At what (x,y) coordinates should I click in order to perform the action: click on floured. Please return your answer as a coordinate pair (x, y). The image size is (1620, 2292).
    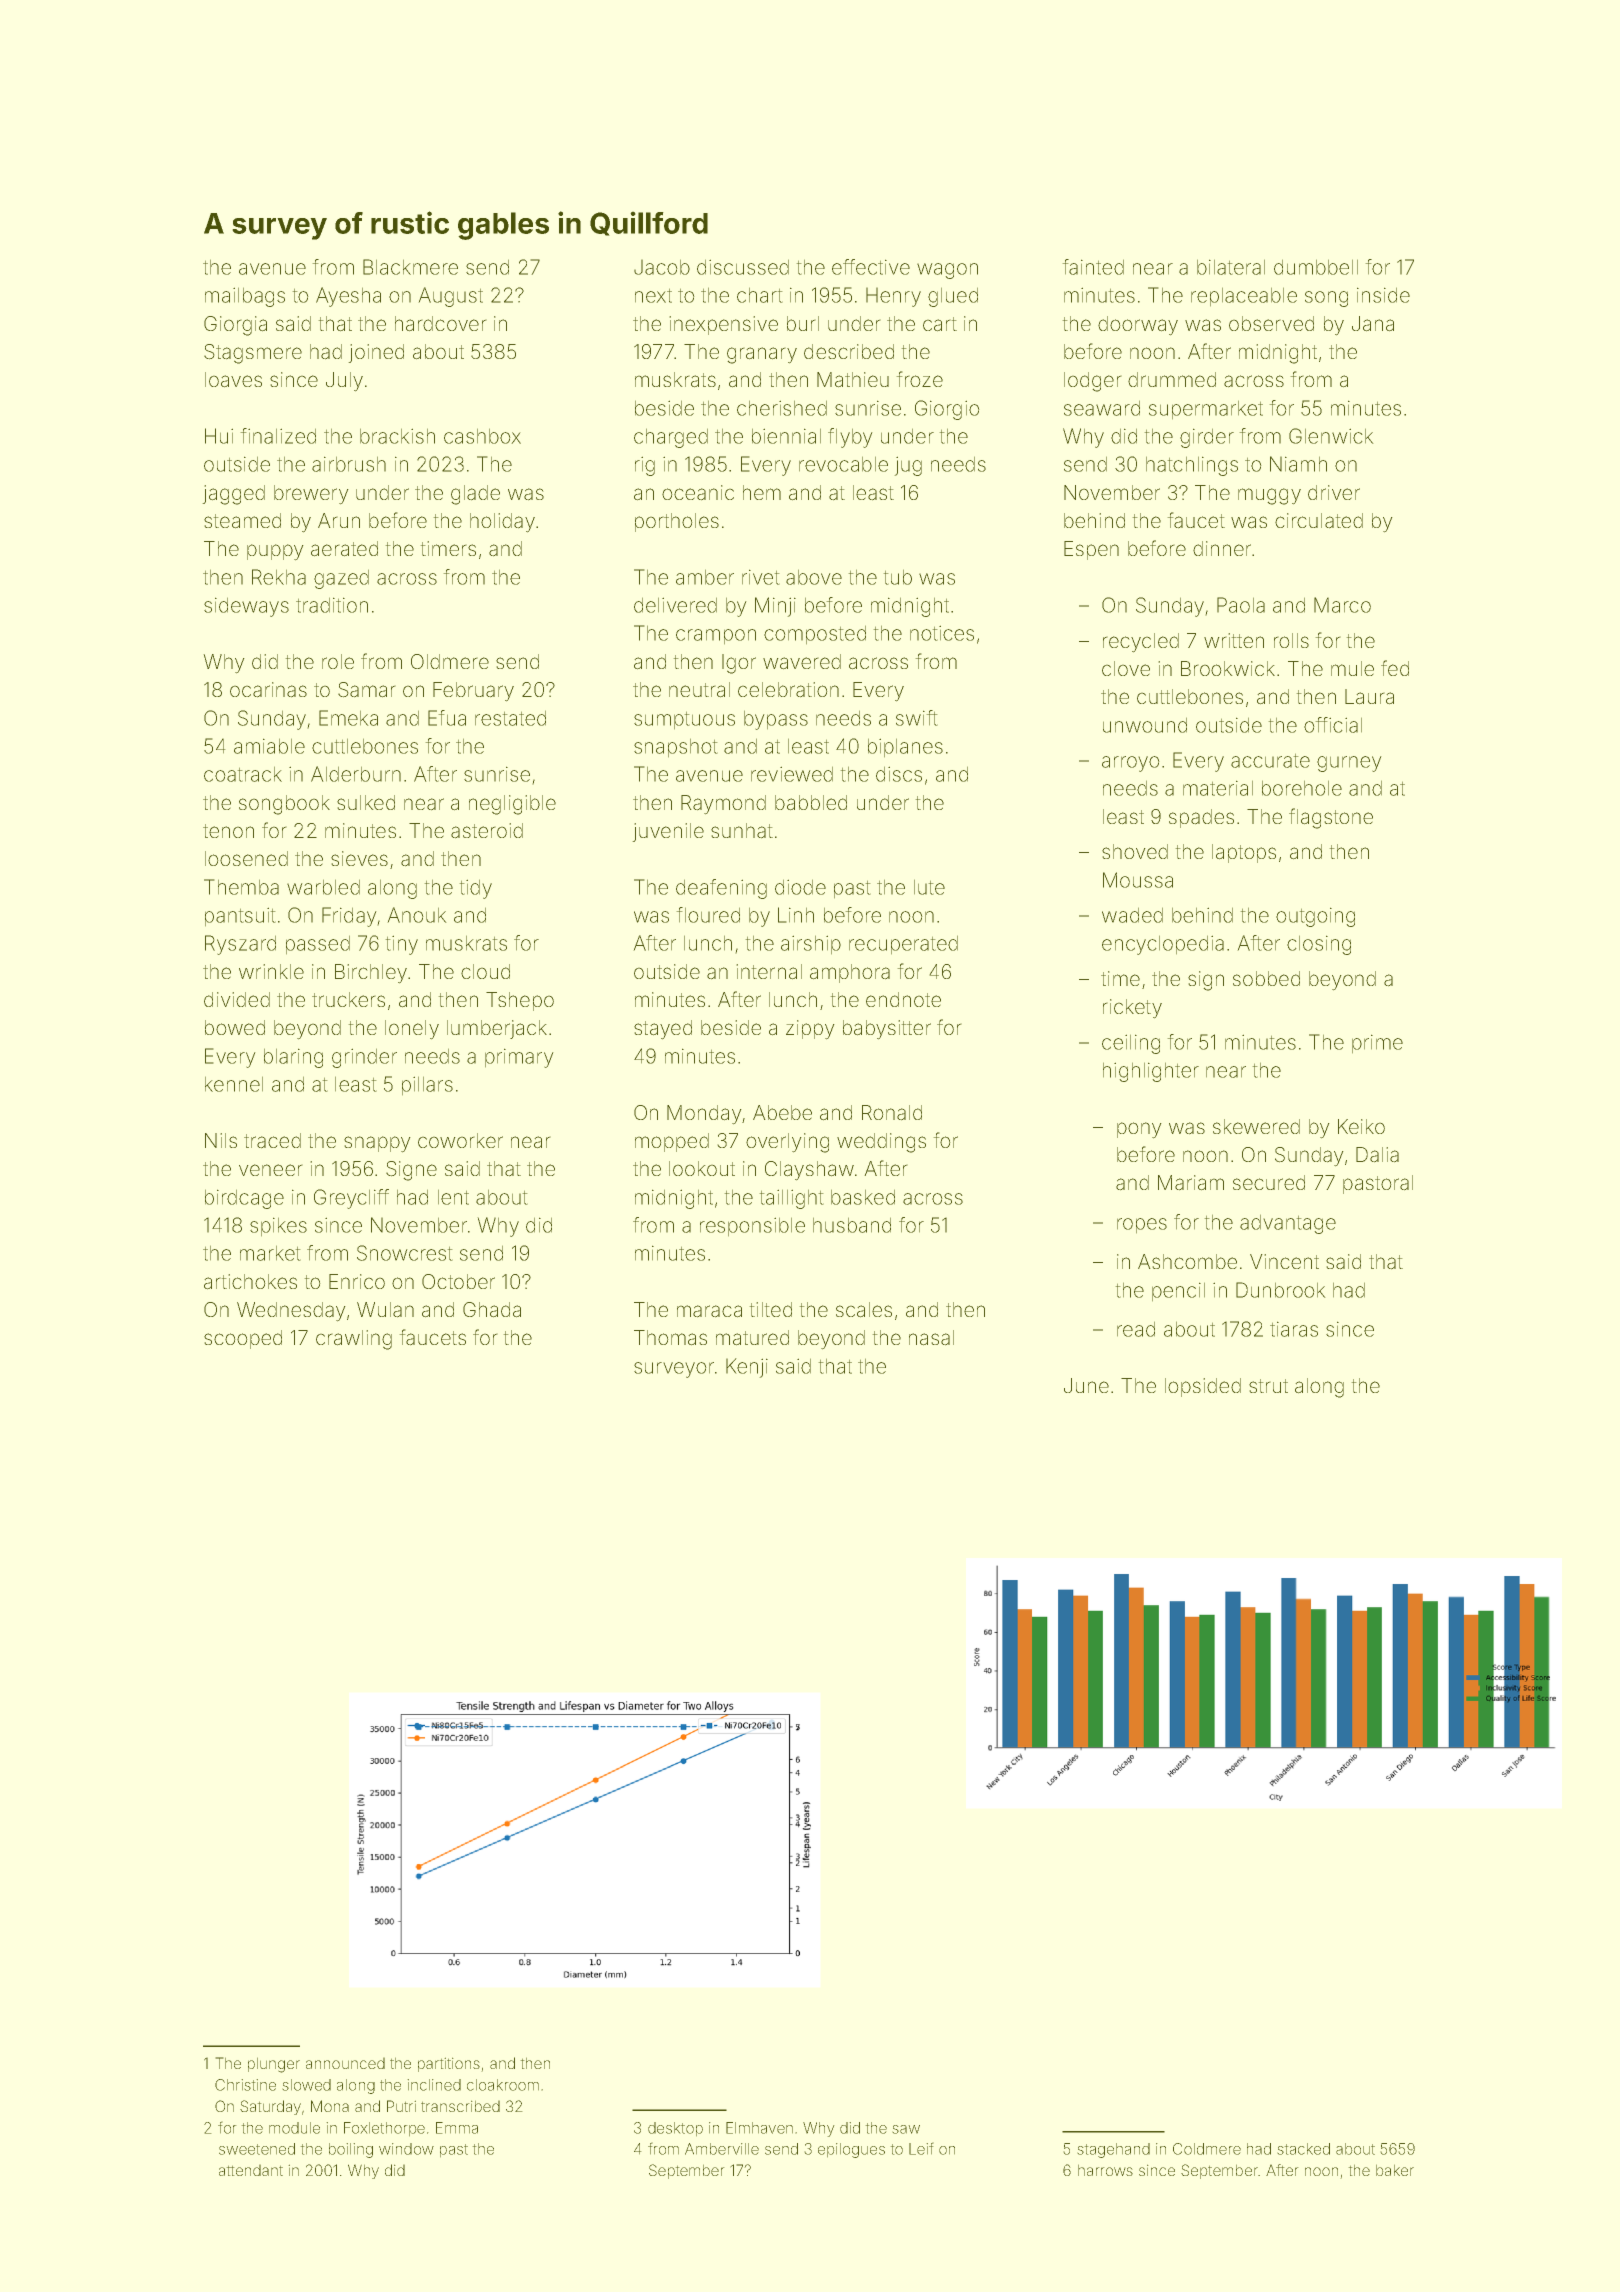
    Looking at the image, I should click on (708, 915).
